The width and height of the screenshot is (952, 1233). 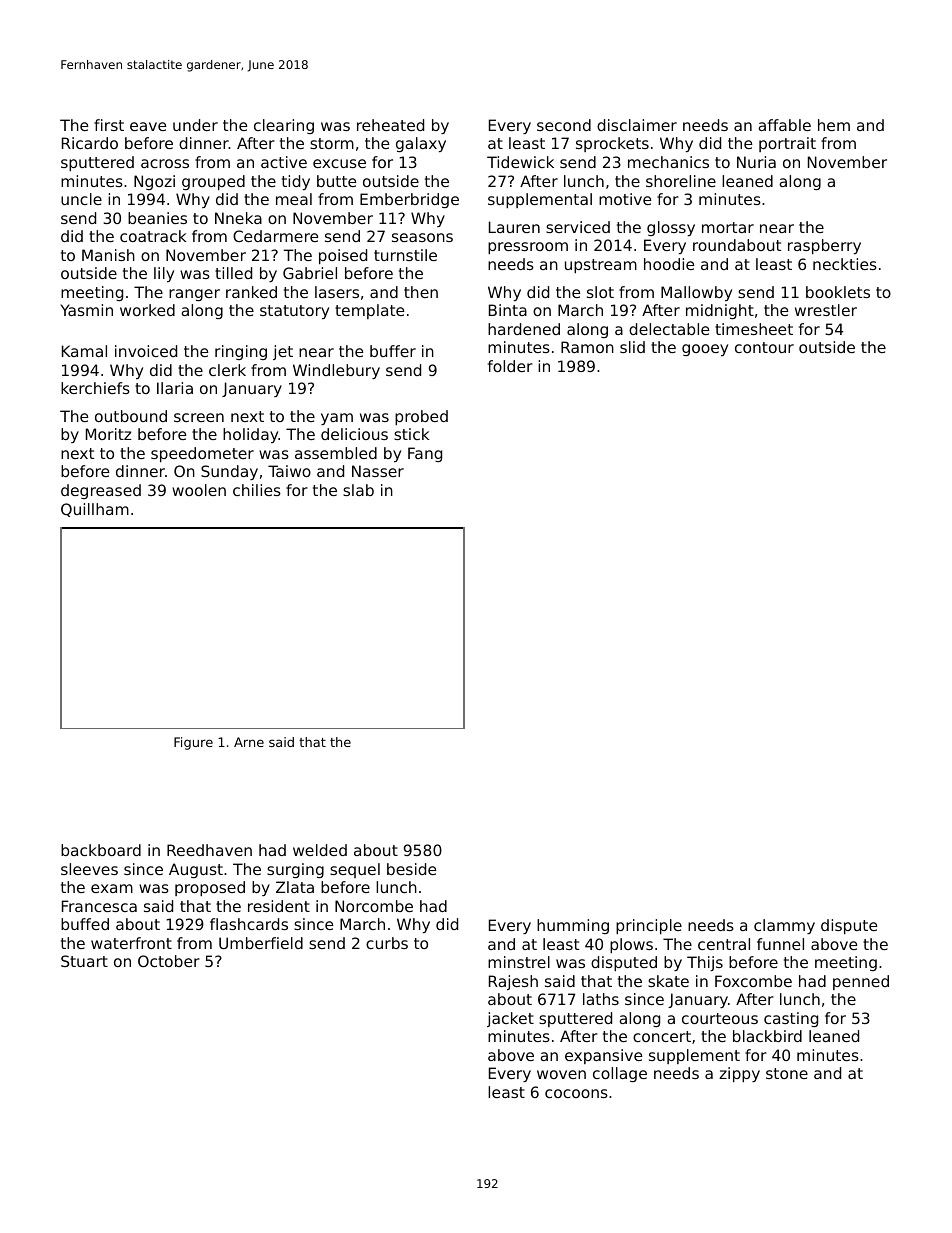 I want to click on eave, so click(x=148, y=126).
